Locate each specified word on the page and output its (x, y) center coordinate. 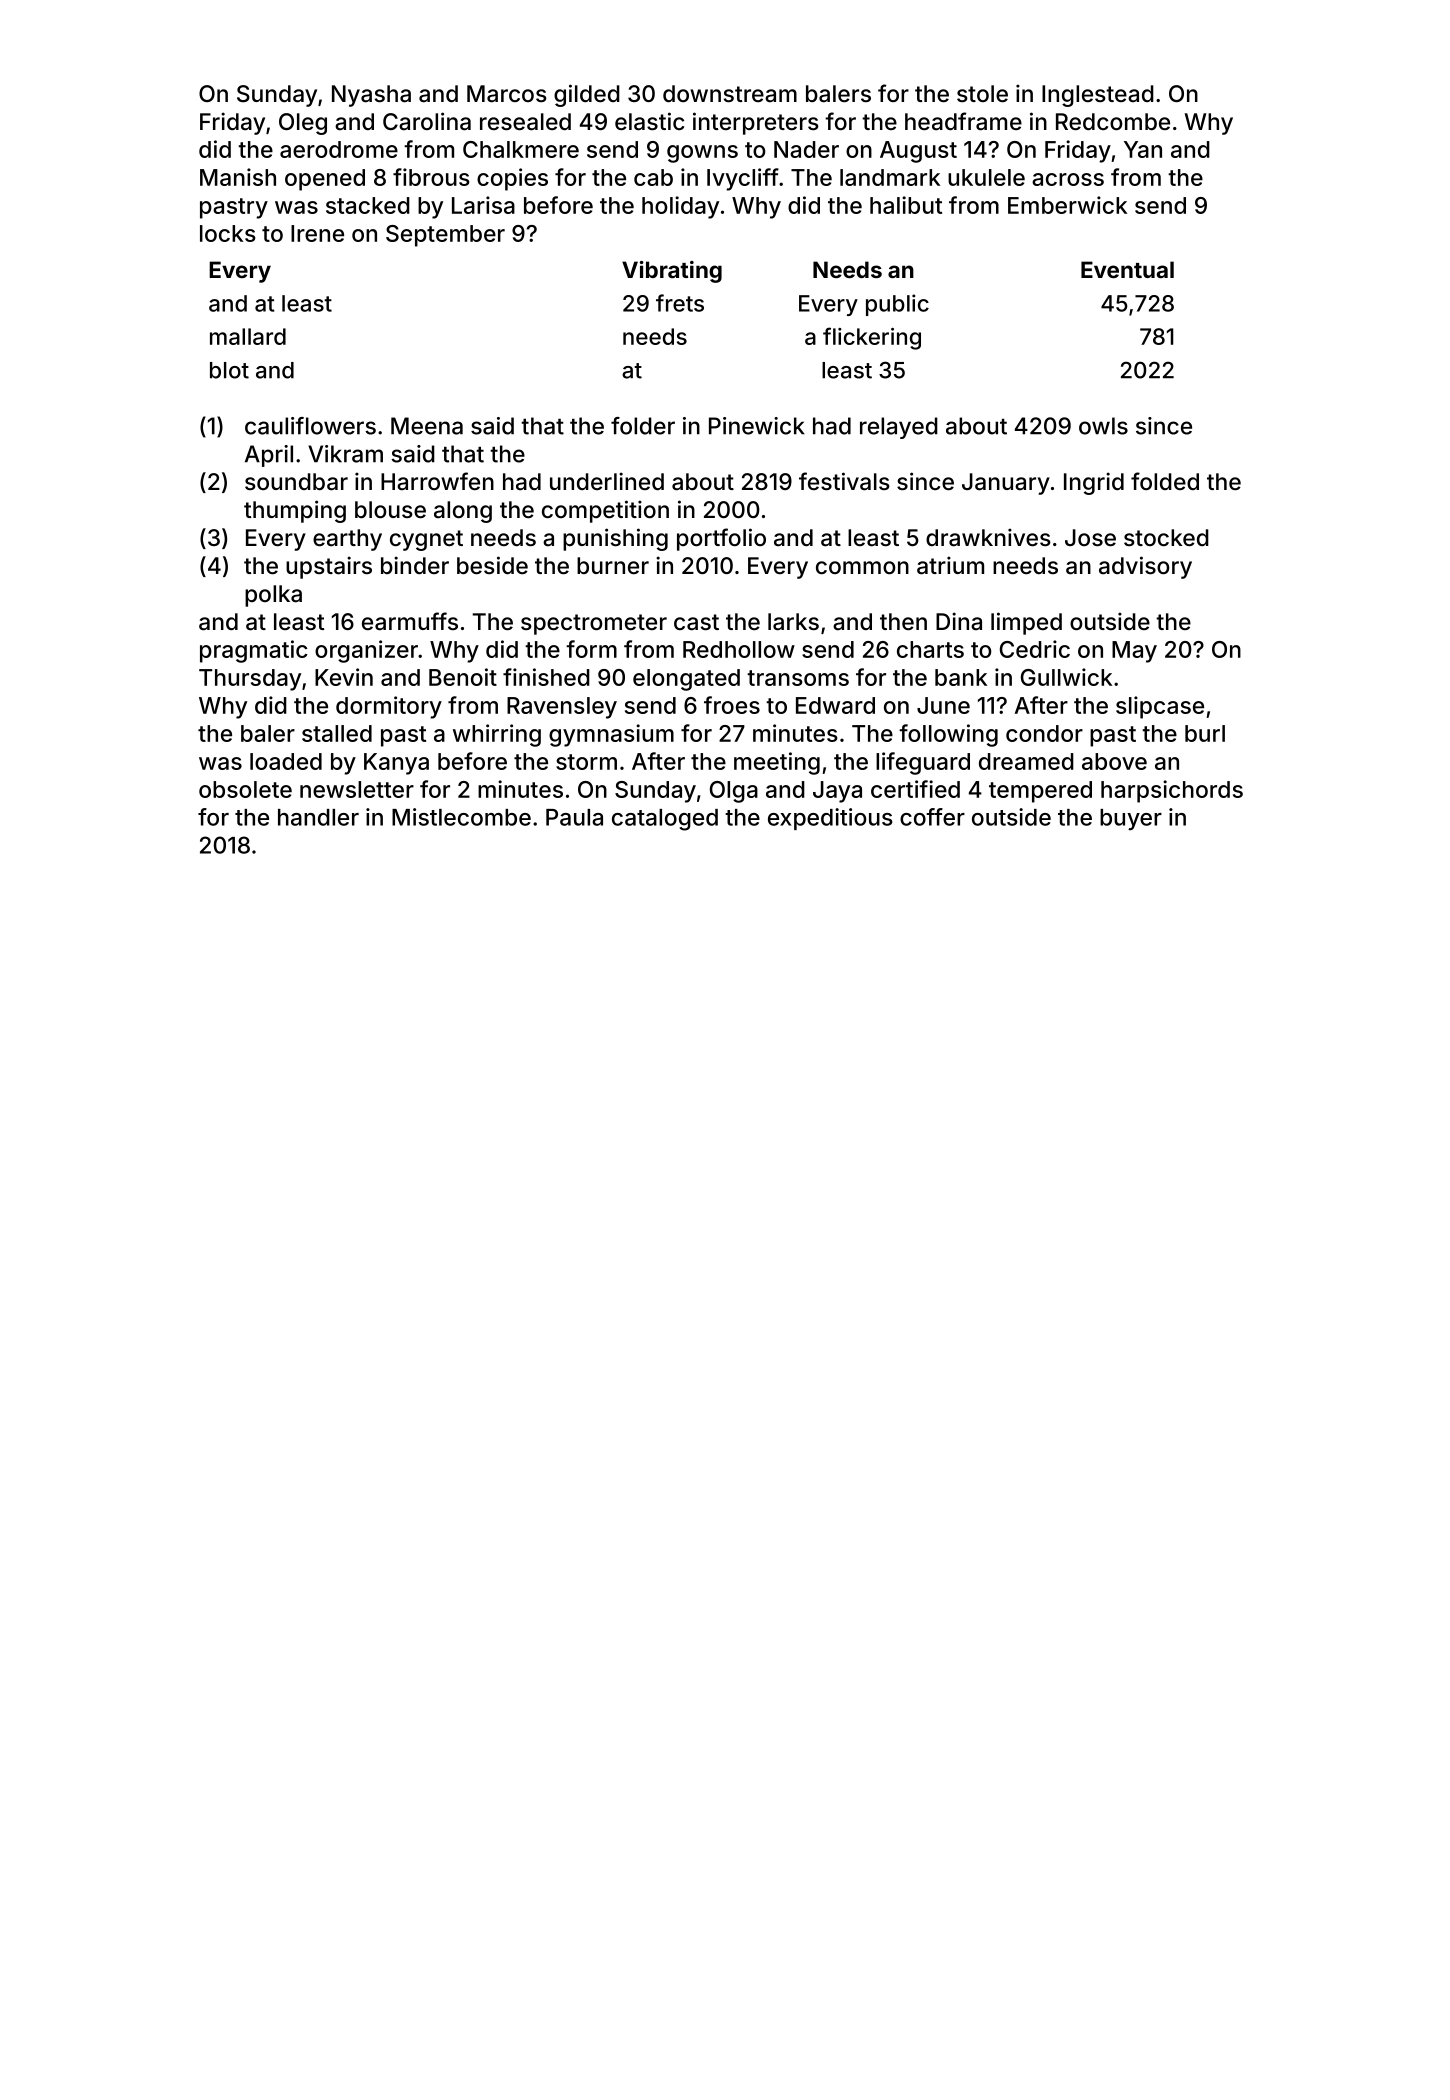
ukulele (986, 177)
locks (228, 233)
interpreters (756, 123)
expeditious (830, 819)
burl (1205, 733)
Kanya (396, 764)
